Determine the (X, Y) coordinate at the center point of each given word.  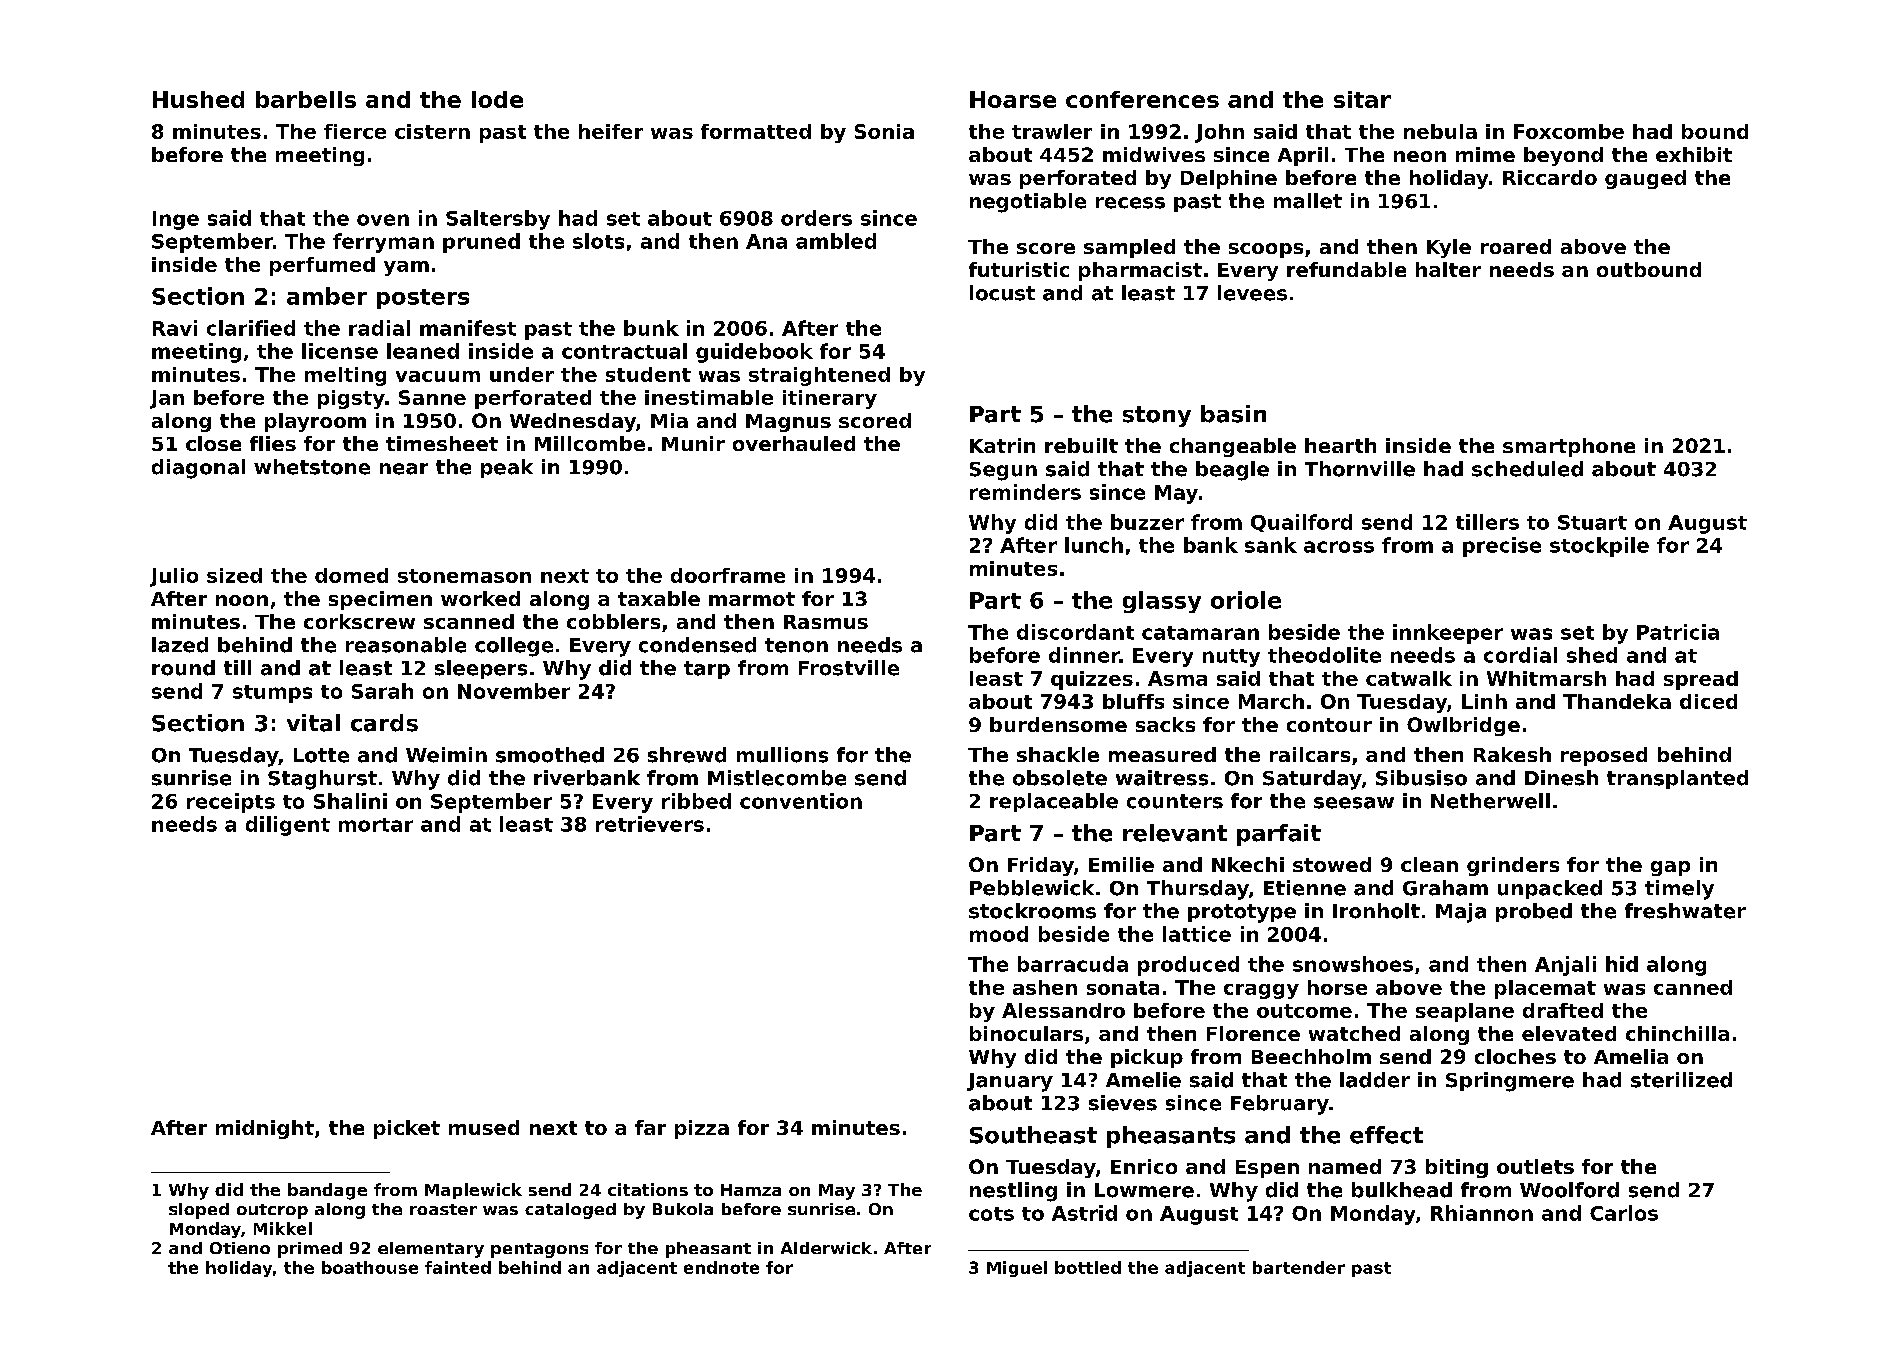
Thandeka (1617, 701)
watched (1354, 1033)
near (404, 469)
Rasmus (826, 622)
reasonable (406, 645)
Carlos (1624, 1213)
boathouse (370, 1267)
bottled (1088, 1267)
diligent (288, 826)
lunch (1094, 545)
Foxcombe (1569, 131)
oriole (1246, 600)
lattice (1197, 934)
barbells (306, 99)
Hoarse (1013, 99)
